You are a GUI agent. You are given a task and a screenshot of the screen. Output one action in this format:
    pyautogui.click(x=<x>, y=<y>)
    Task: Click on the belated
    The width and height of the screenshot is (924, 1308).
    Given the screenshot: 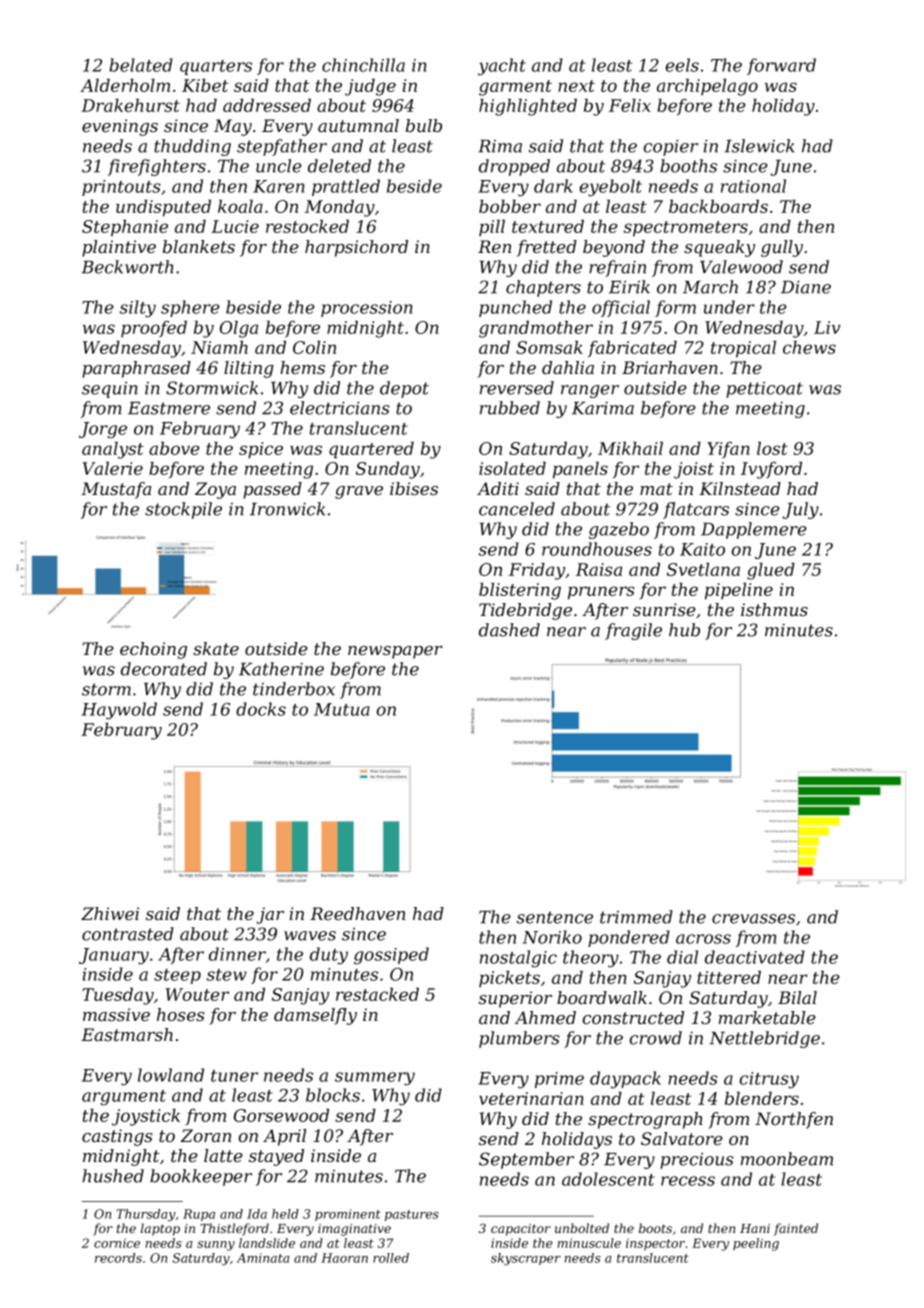 What is the action you would take?
    pyautogui.click(x=141, y=65)
